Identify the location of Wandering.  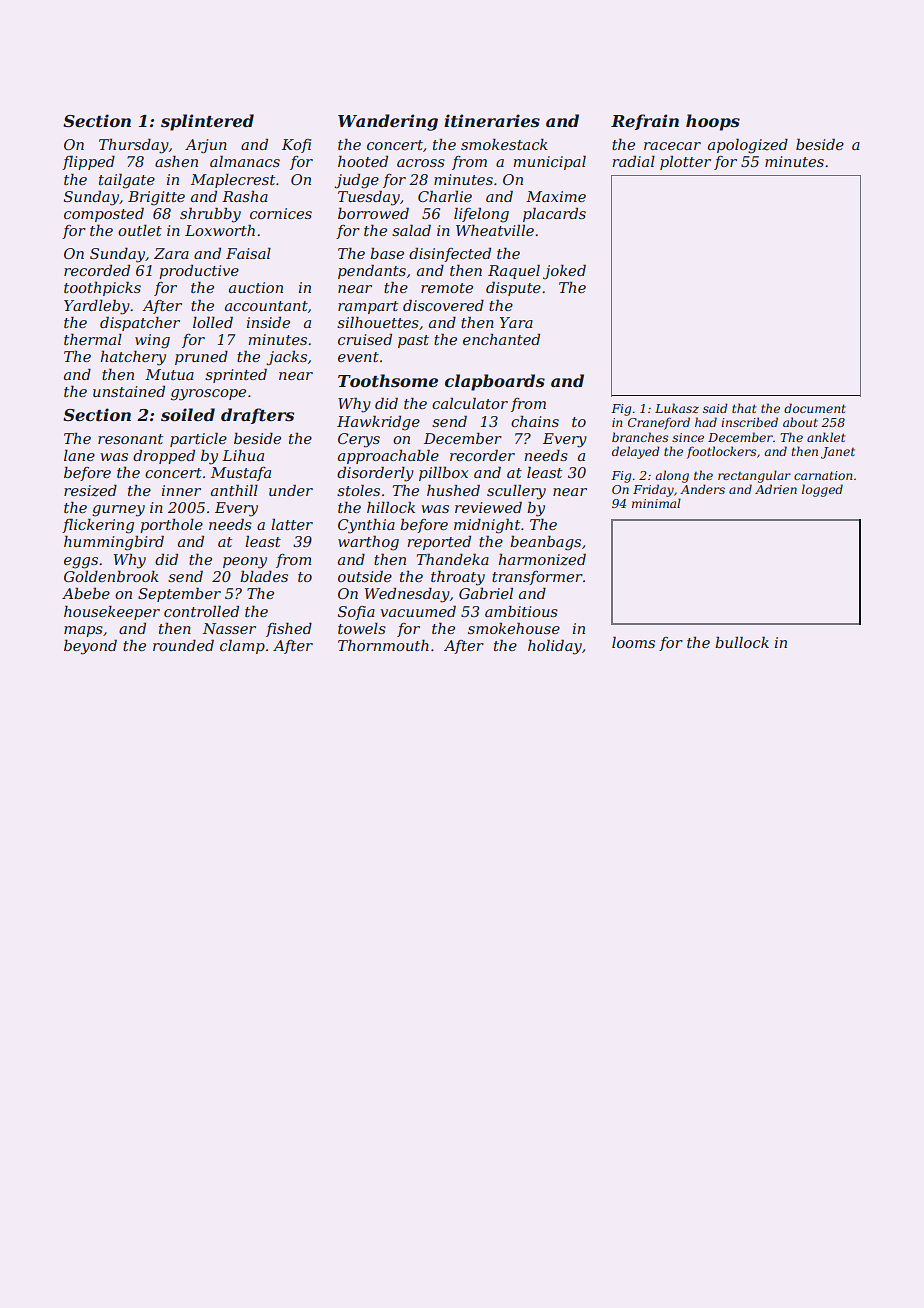
(388, 122).
